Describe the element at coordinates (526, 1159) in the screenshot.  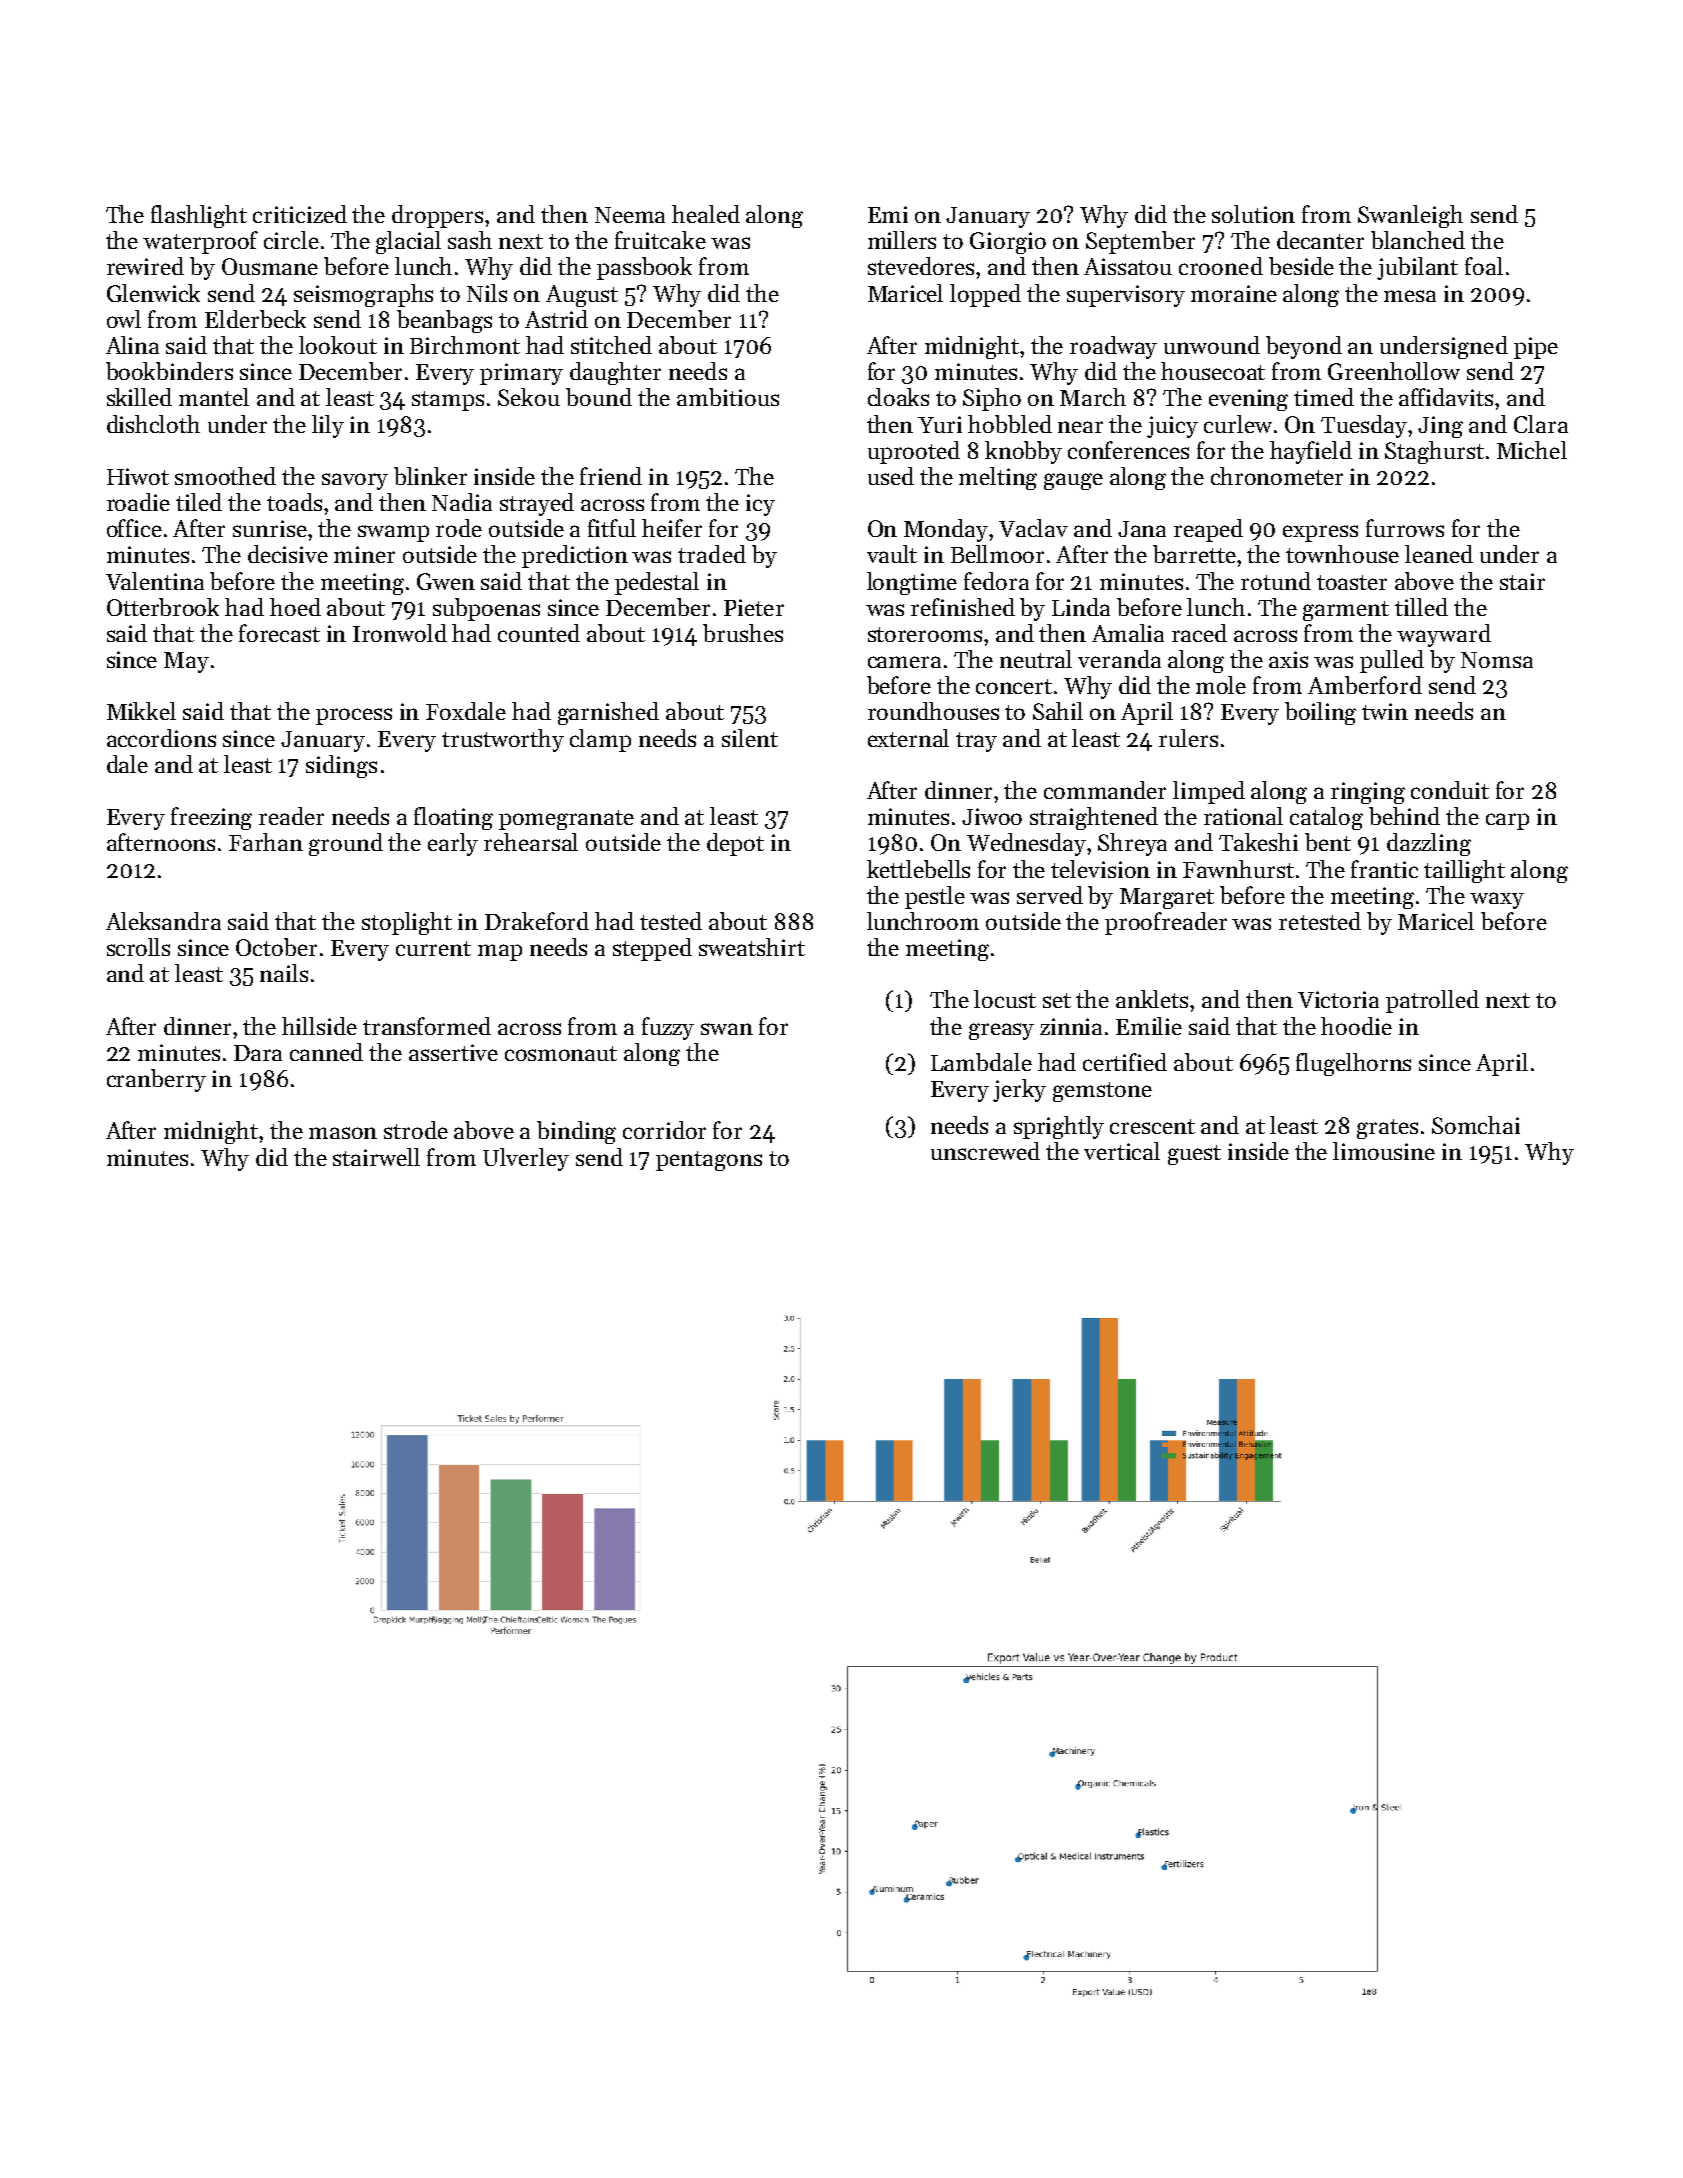
I see `Ulverley` at that location.
